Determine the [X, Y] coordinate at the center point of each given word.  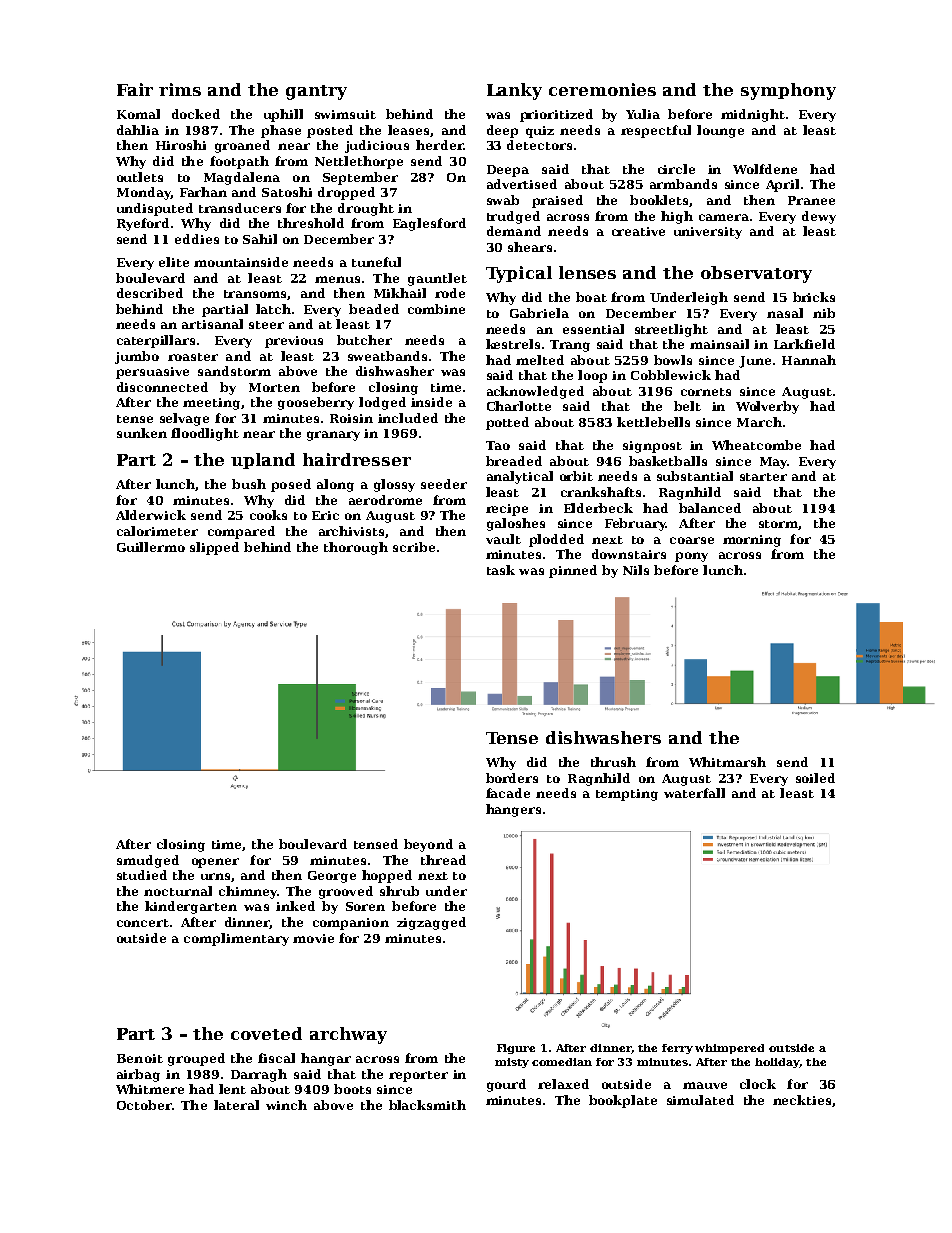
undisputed [155, 209]
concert [143, 923]
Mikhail [400, 293]
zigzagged [431, 923]
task [501, 570]
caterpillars [156, 341]
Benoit [140, 1058]
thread [443, 860]
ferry [677, 1049]
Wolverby [767, 407]
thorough [356, 548]
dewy [819, 217]
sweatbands [387, 356]
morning [752, 541]
